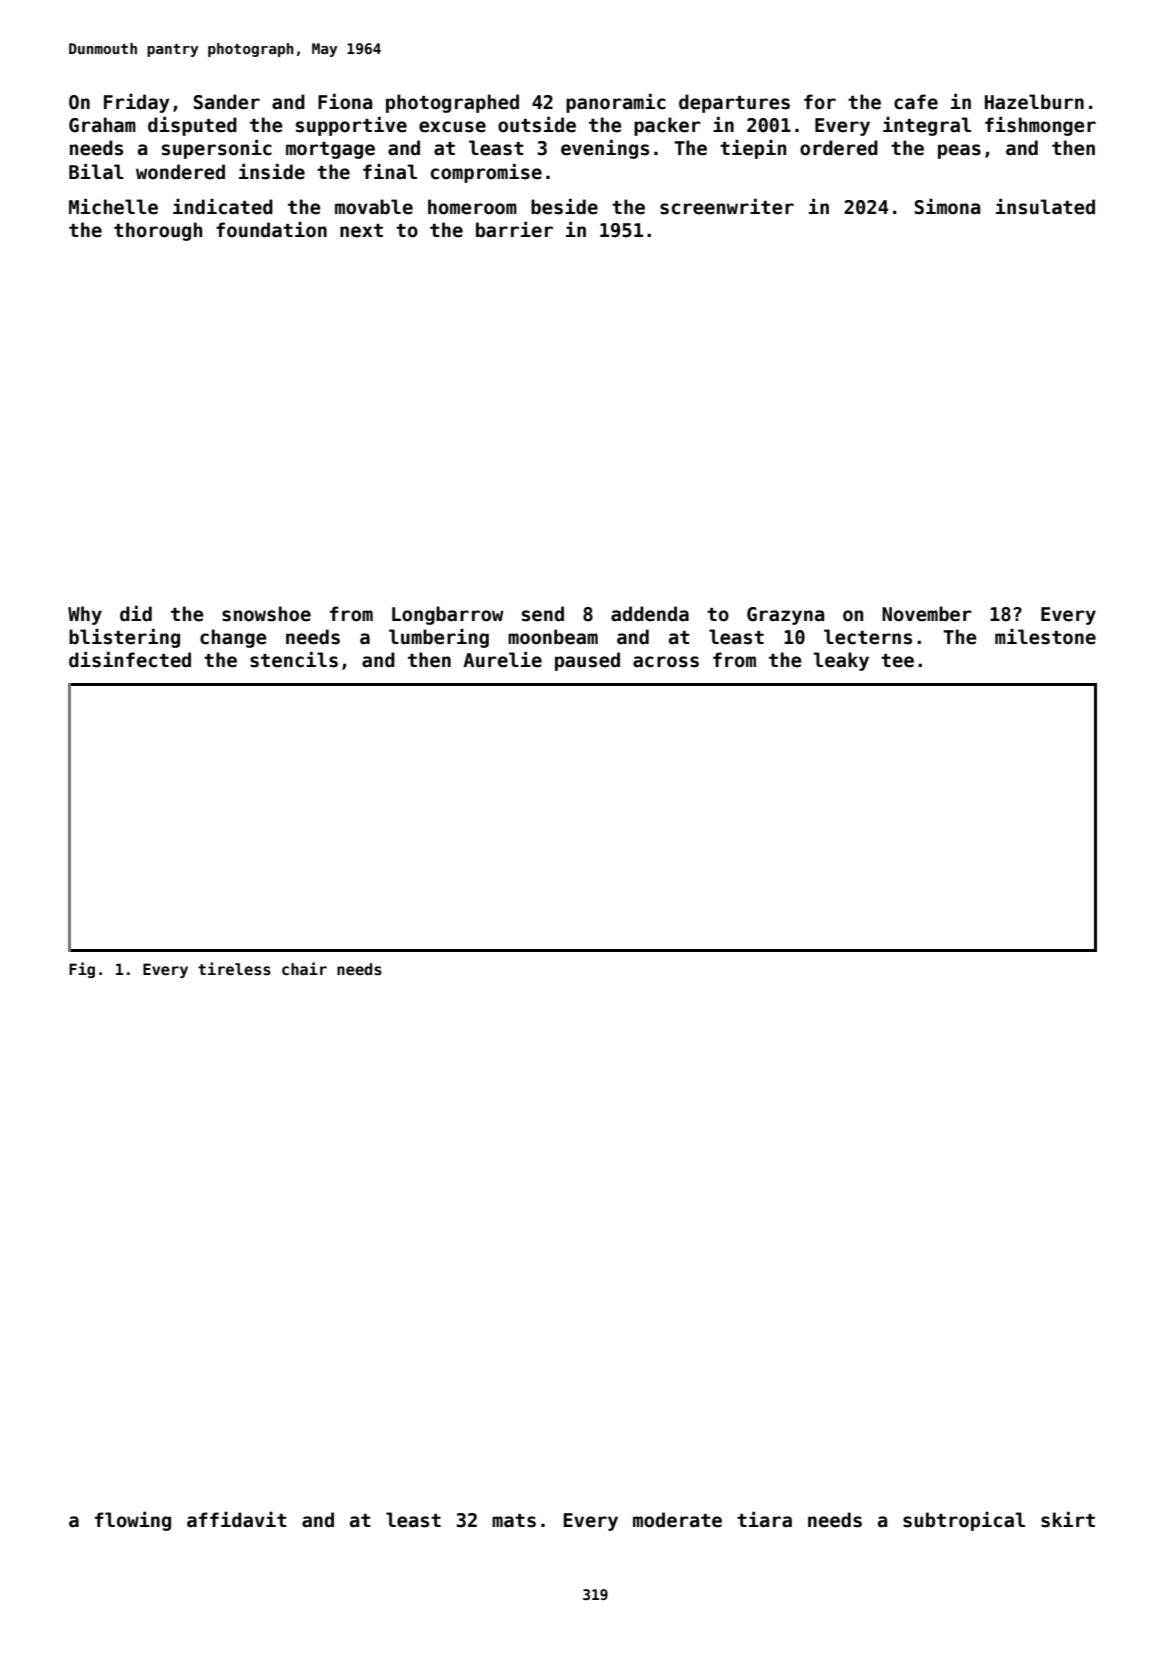  Describe the element at coordinates (133, 1521) in the document. I see `flowing` at that location.
